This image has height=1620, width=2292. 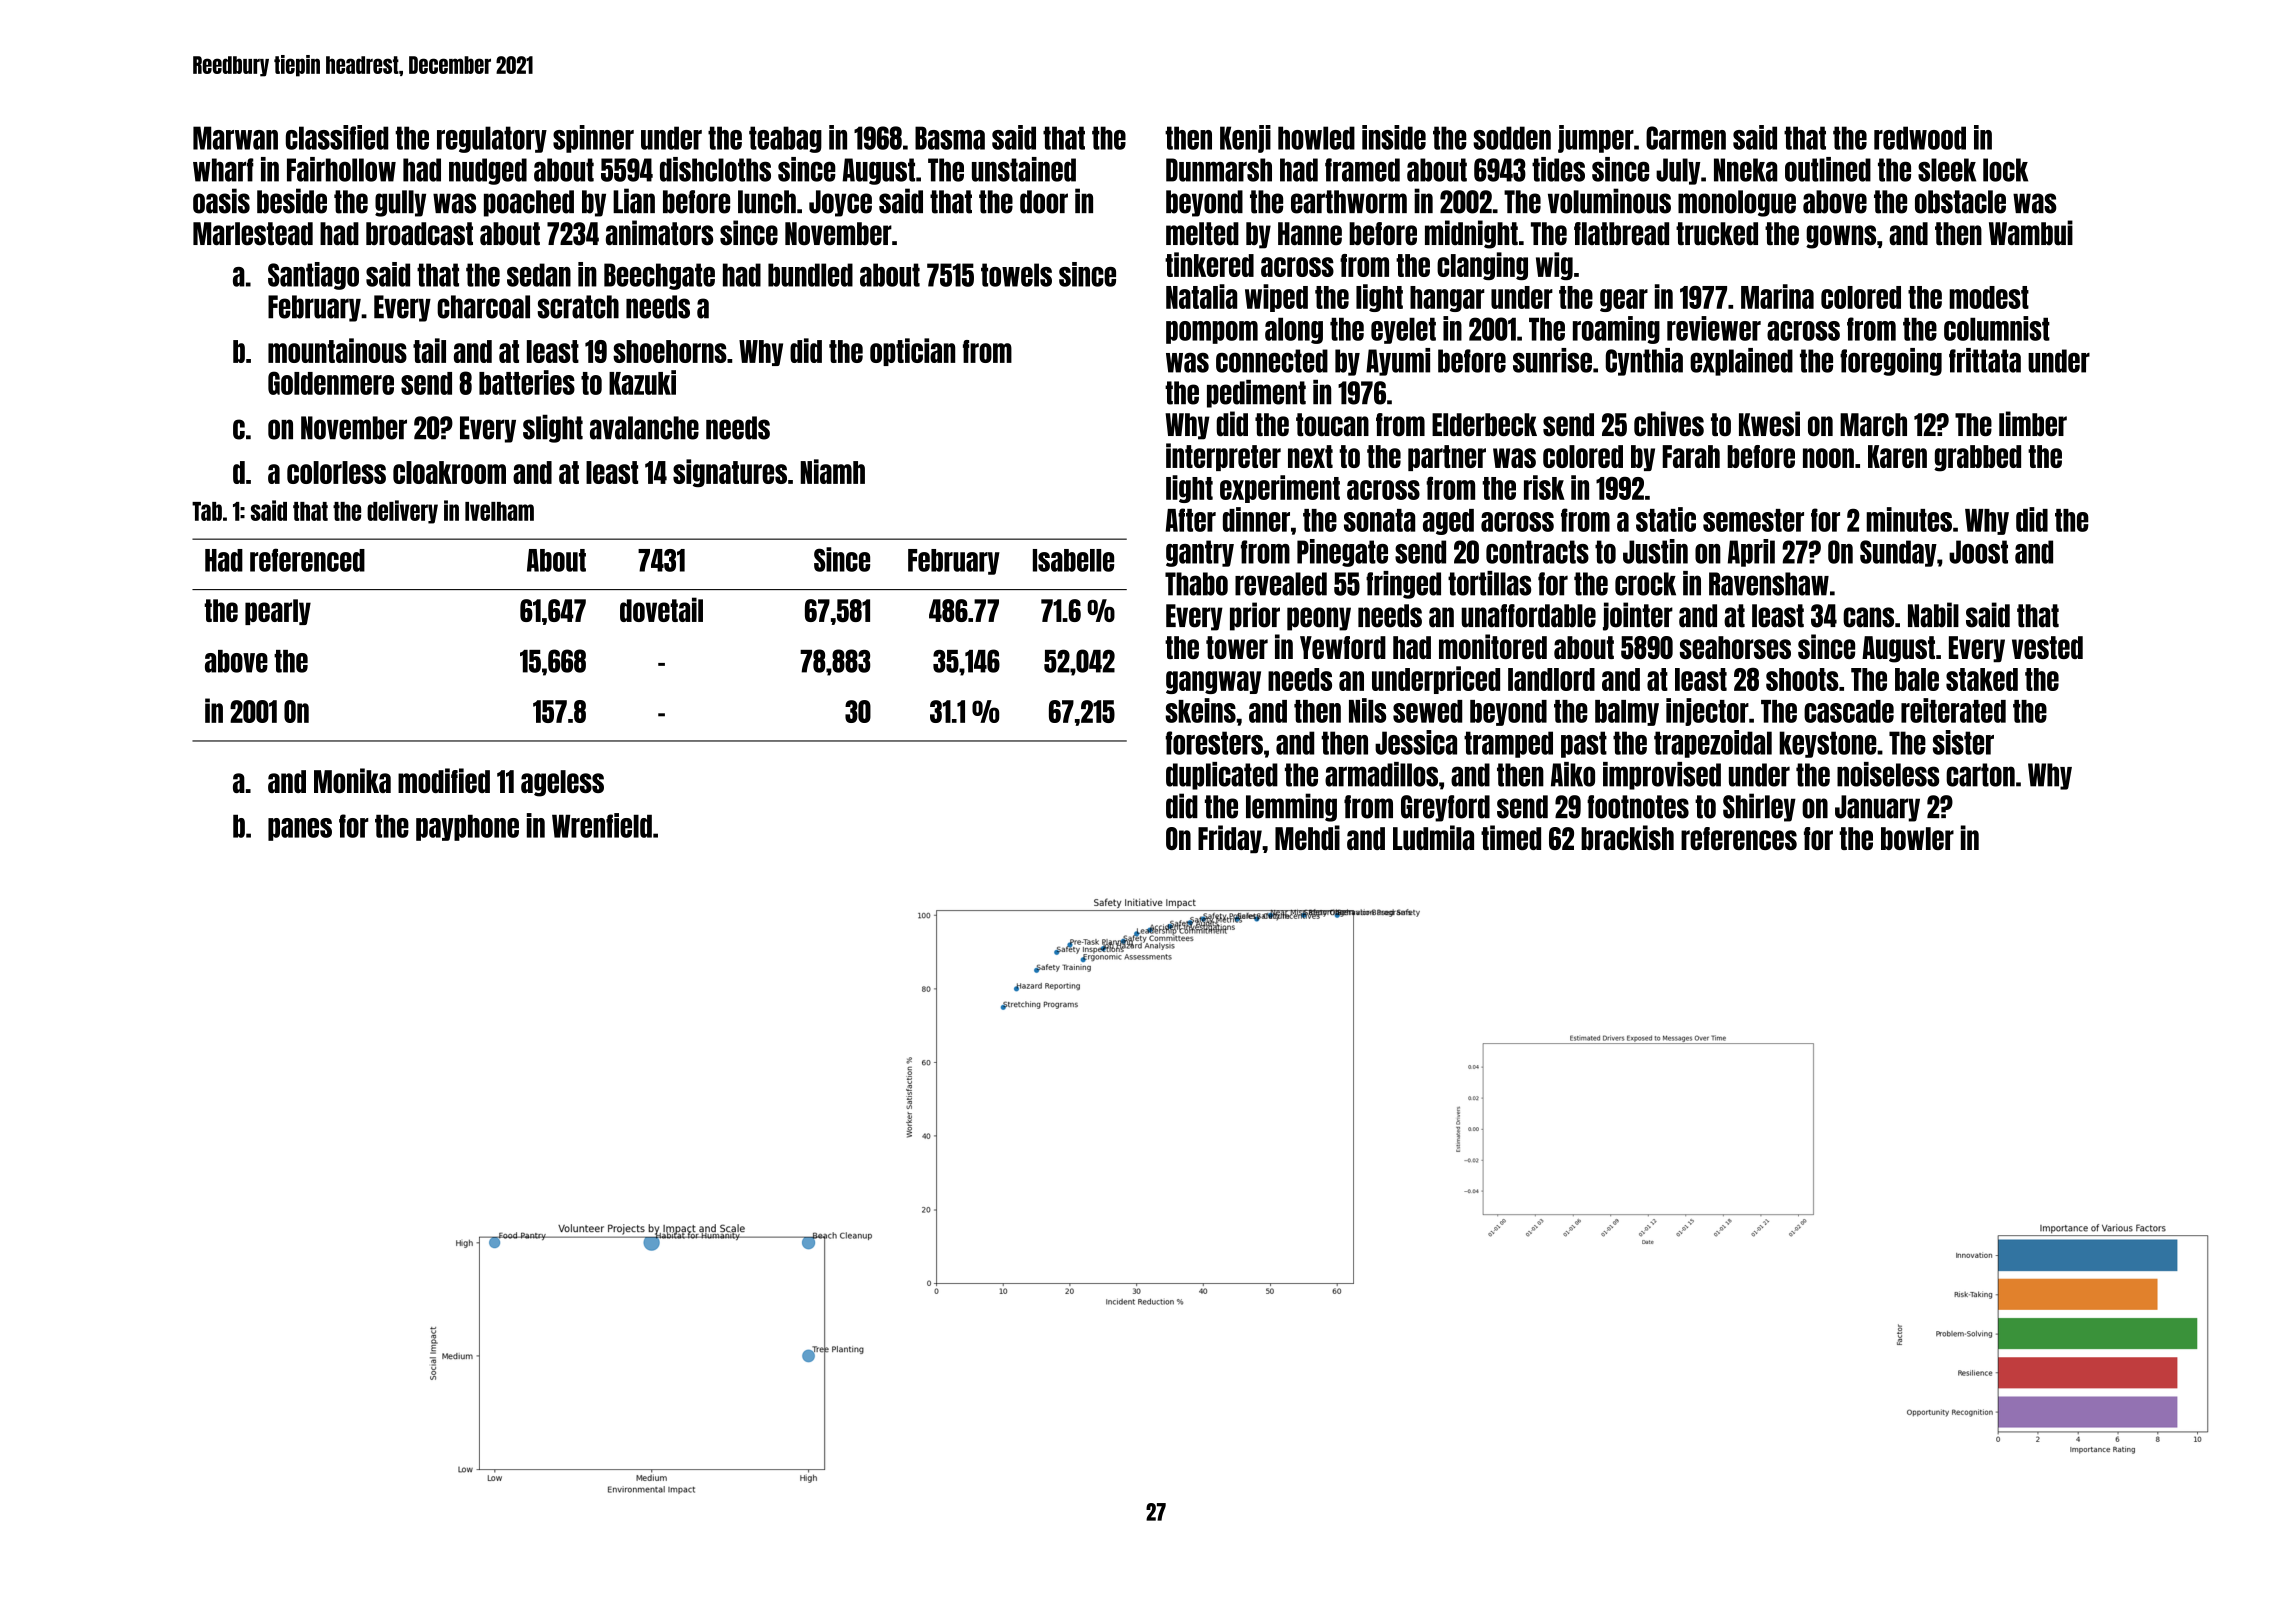 I want to click on Kazuki, so click(x=642, y=382).
